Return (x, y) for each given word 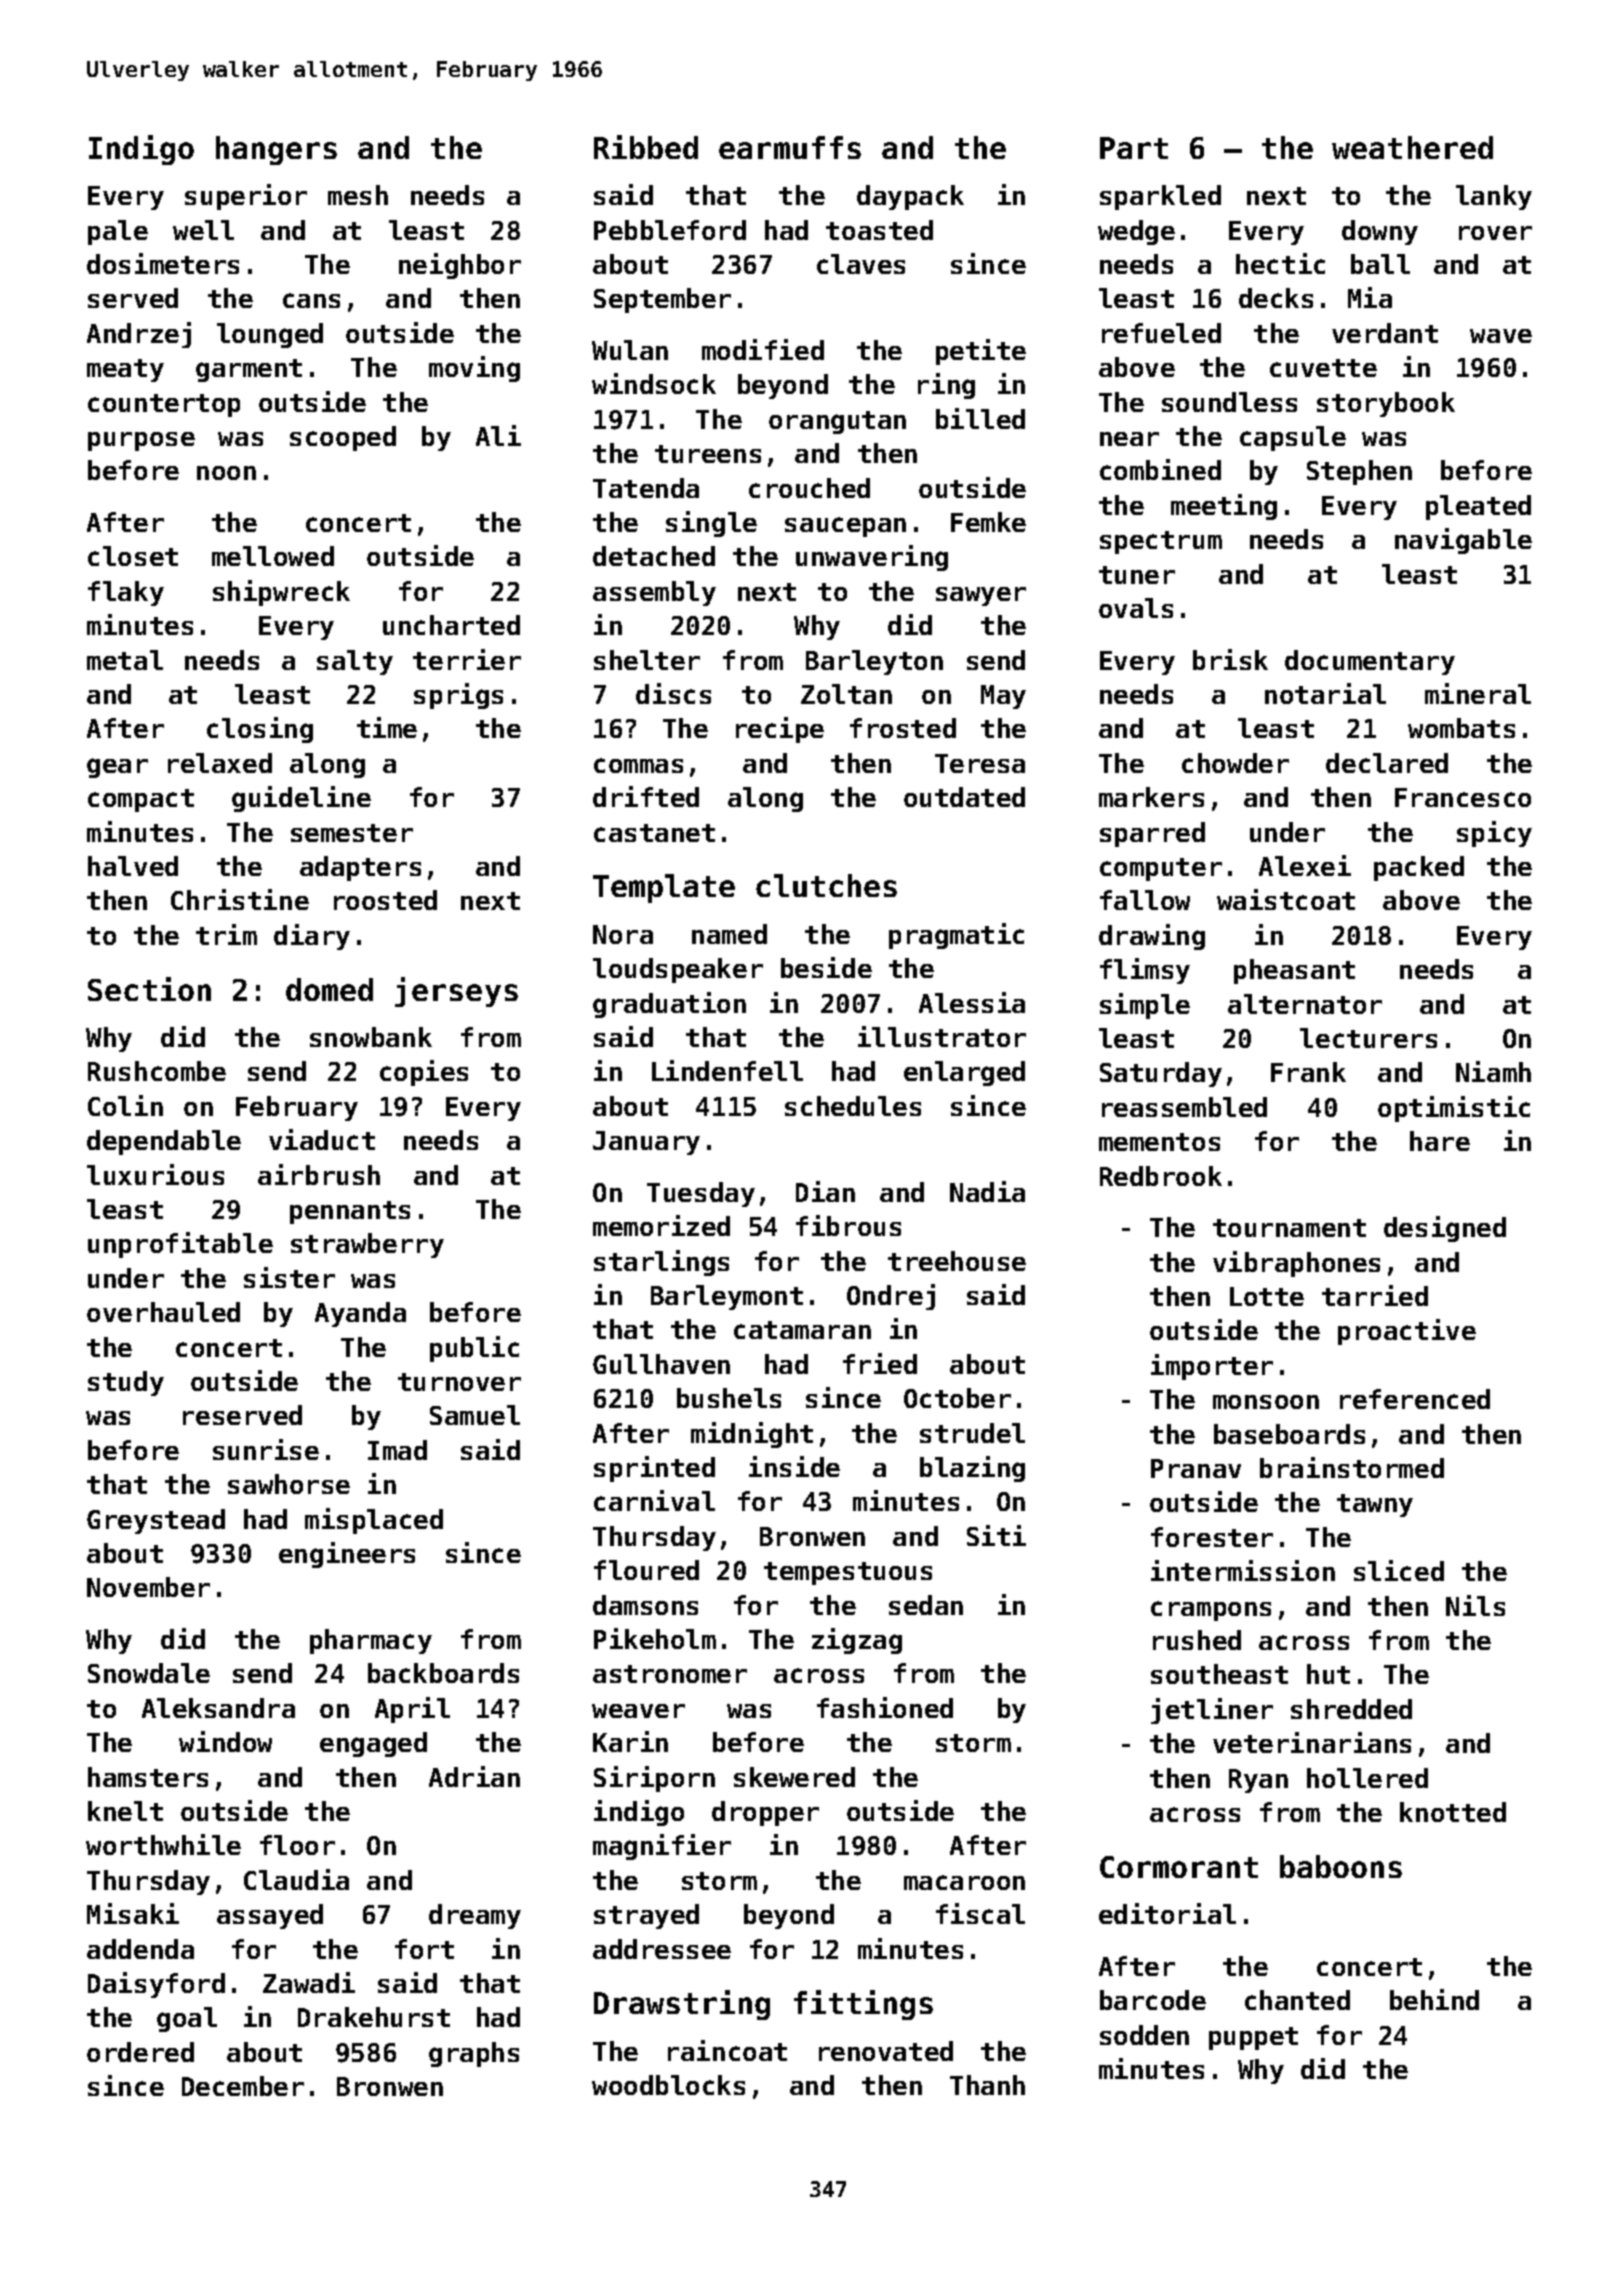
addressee (662, 1949)
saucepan (845, 527)
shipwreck (281, 593)
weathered (1412, 147)
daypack (910, 197)
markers (1151, 797)
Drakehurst (374, 2017)
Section (149, 989)
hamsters (148, 1777)
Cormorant (1179, 1867)
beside (826, 967)
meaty (125, 370)
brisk (1230, 659)
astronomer (670, 1674)
